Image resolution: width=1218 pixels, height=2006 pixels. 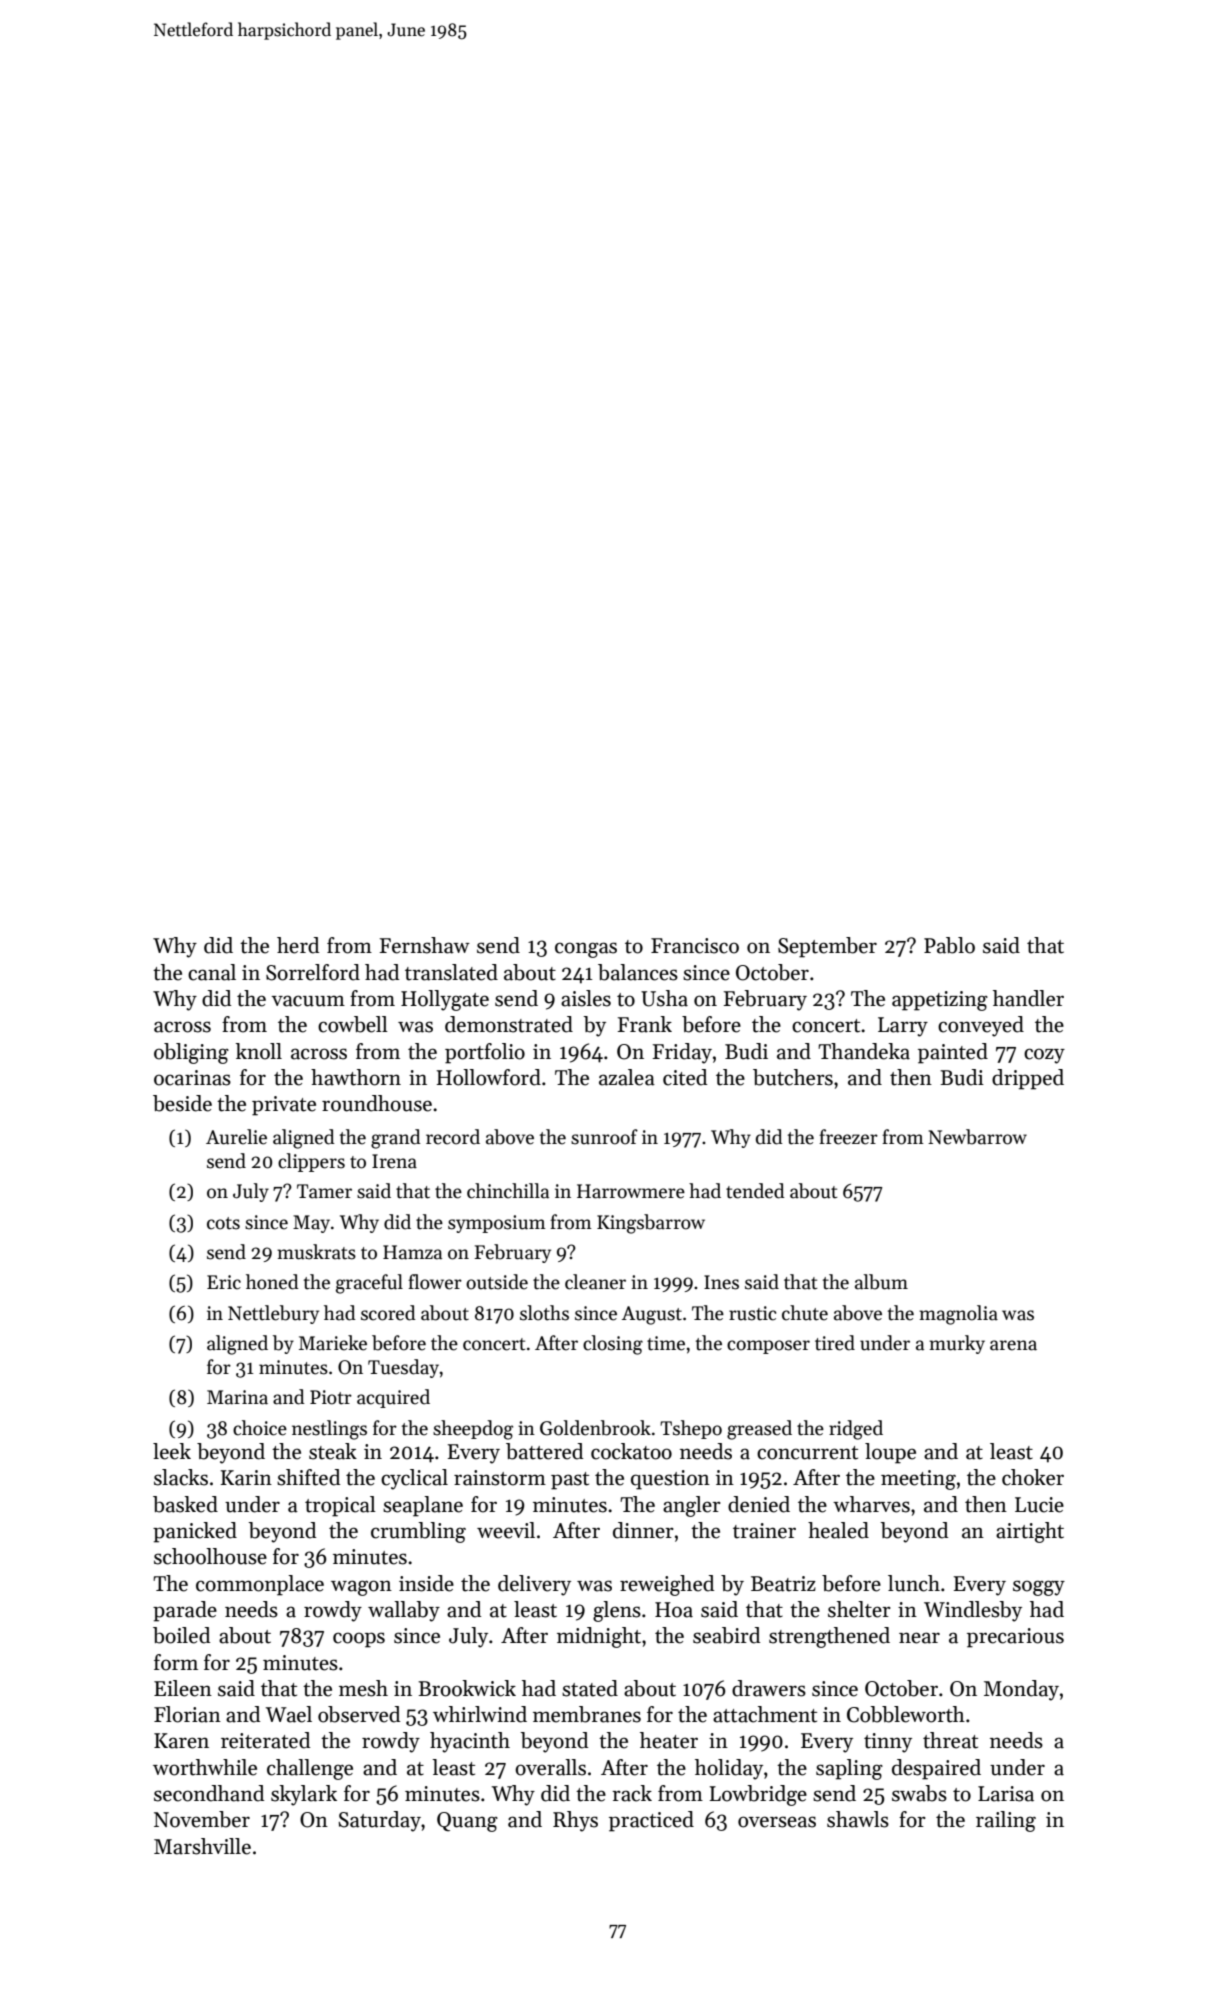 What do you see at coordinates (202, 1819) in the screenshot?
I see `November` at bounding box center [202, 1819].
